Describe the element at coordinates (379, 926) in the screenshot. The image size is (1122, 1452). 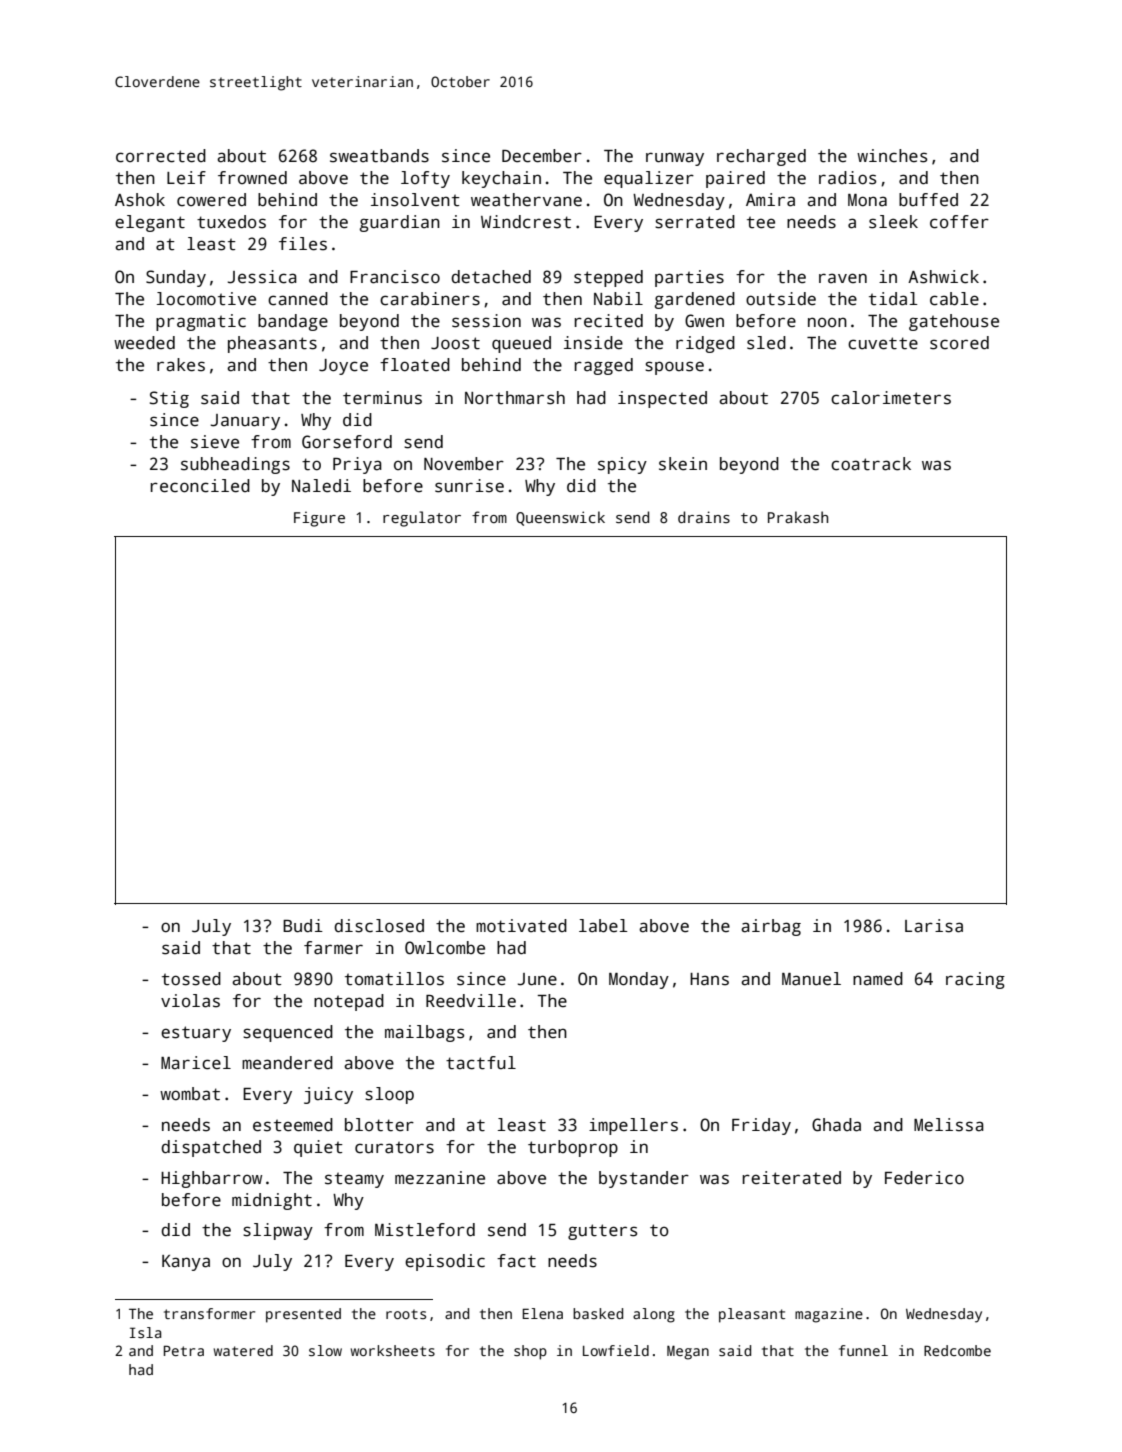
I see `disclosed` at that location.
